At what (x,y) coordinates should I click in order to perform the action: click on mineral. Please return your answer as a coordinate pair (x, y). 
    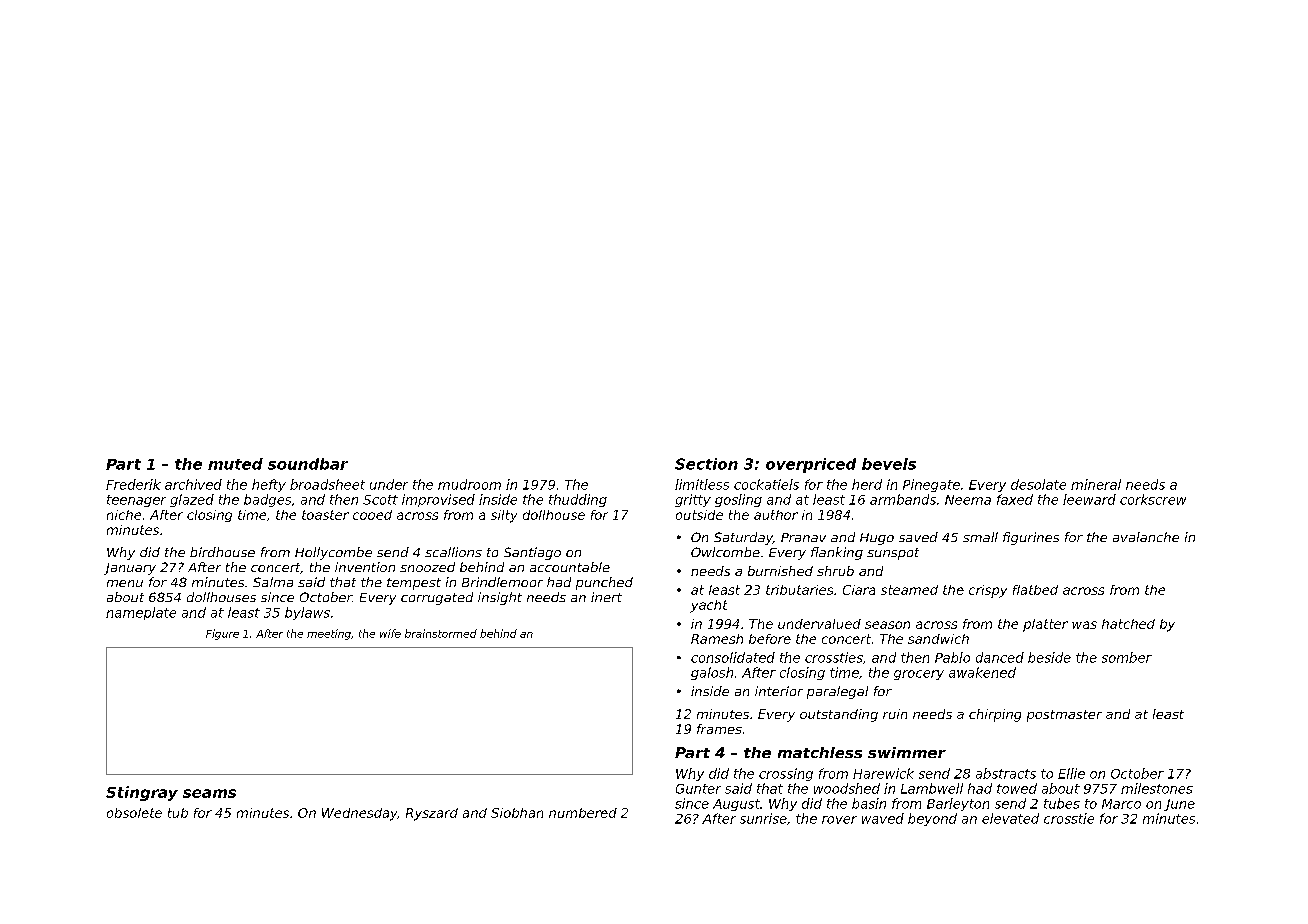
    Looking at the image, I should click on (1096, 484).
